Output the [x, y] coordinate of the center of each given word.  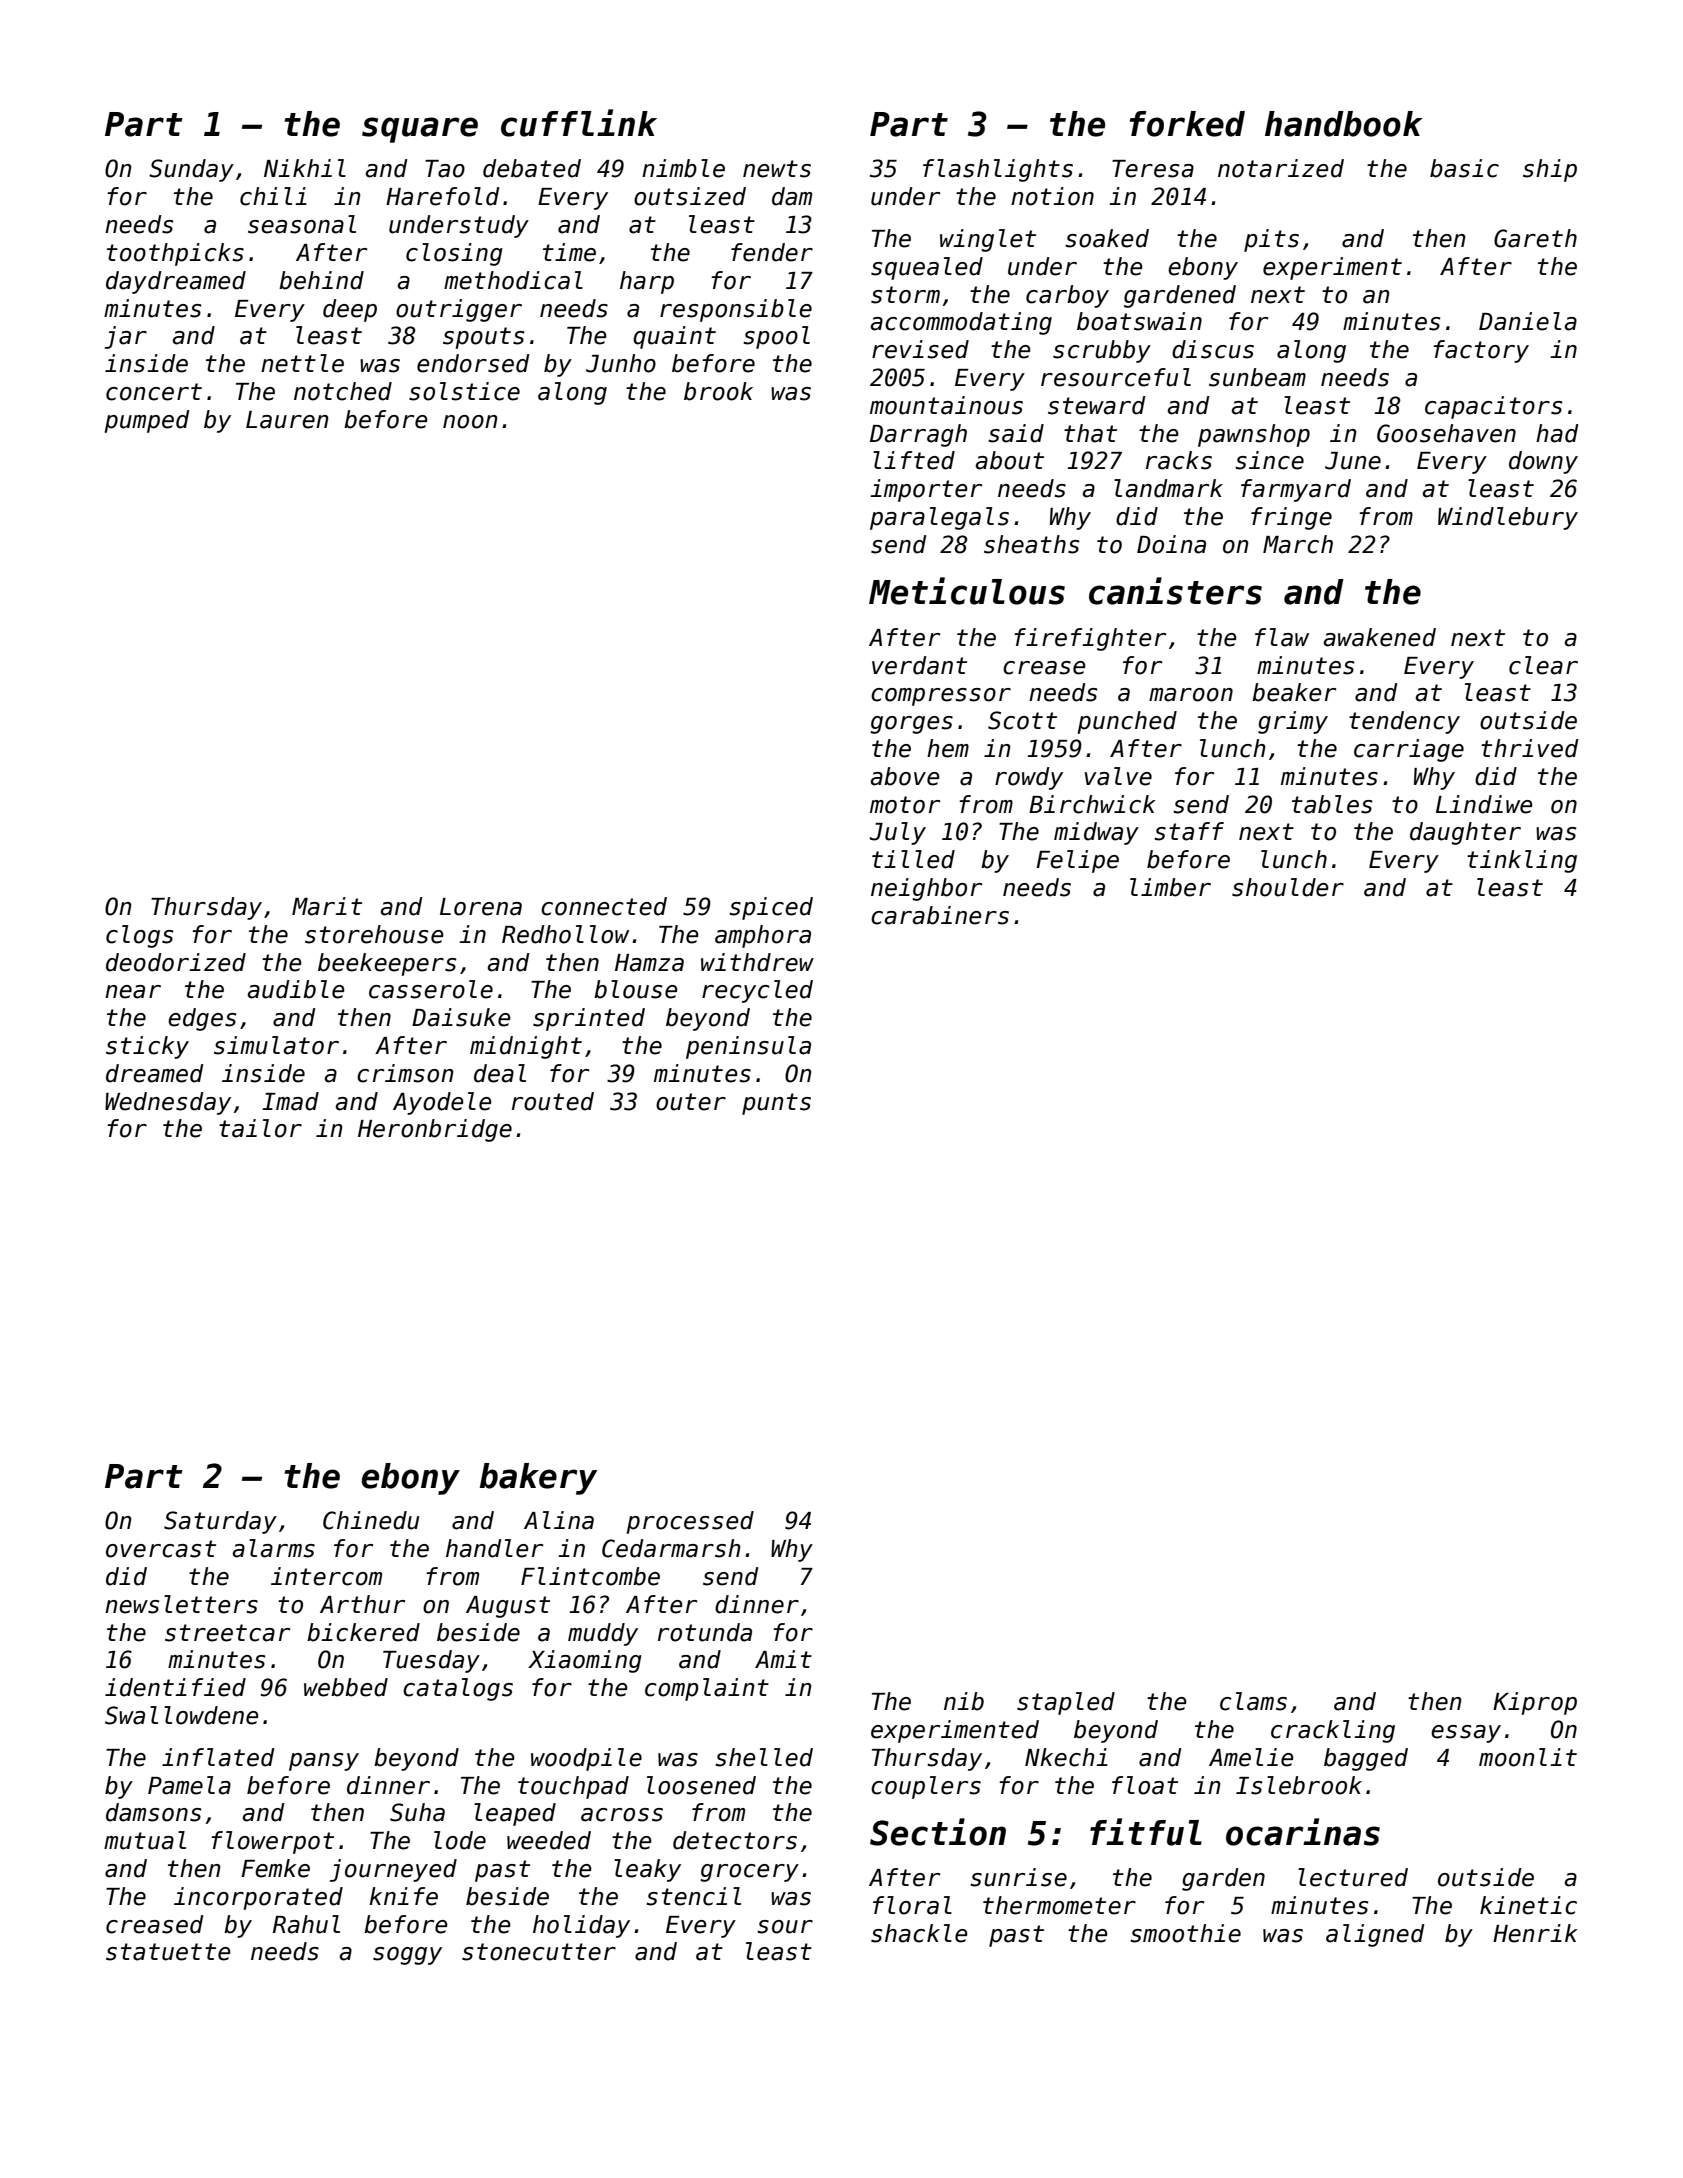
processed [690, 1522]
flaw [1282, 637]
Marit [327, 906]
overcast [161, 1549]
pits [1271, 240]
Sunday [191, 170]
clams [1253, 1701]
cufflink [579, 123]
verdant [919, 665]
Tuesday [431, 1661]
